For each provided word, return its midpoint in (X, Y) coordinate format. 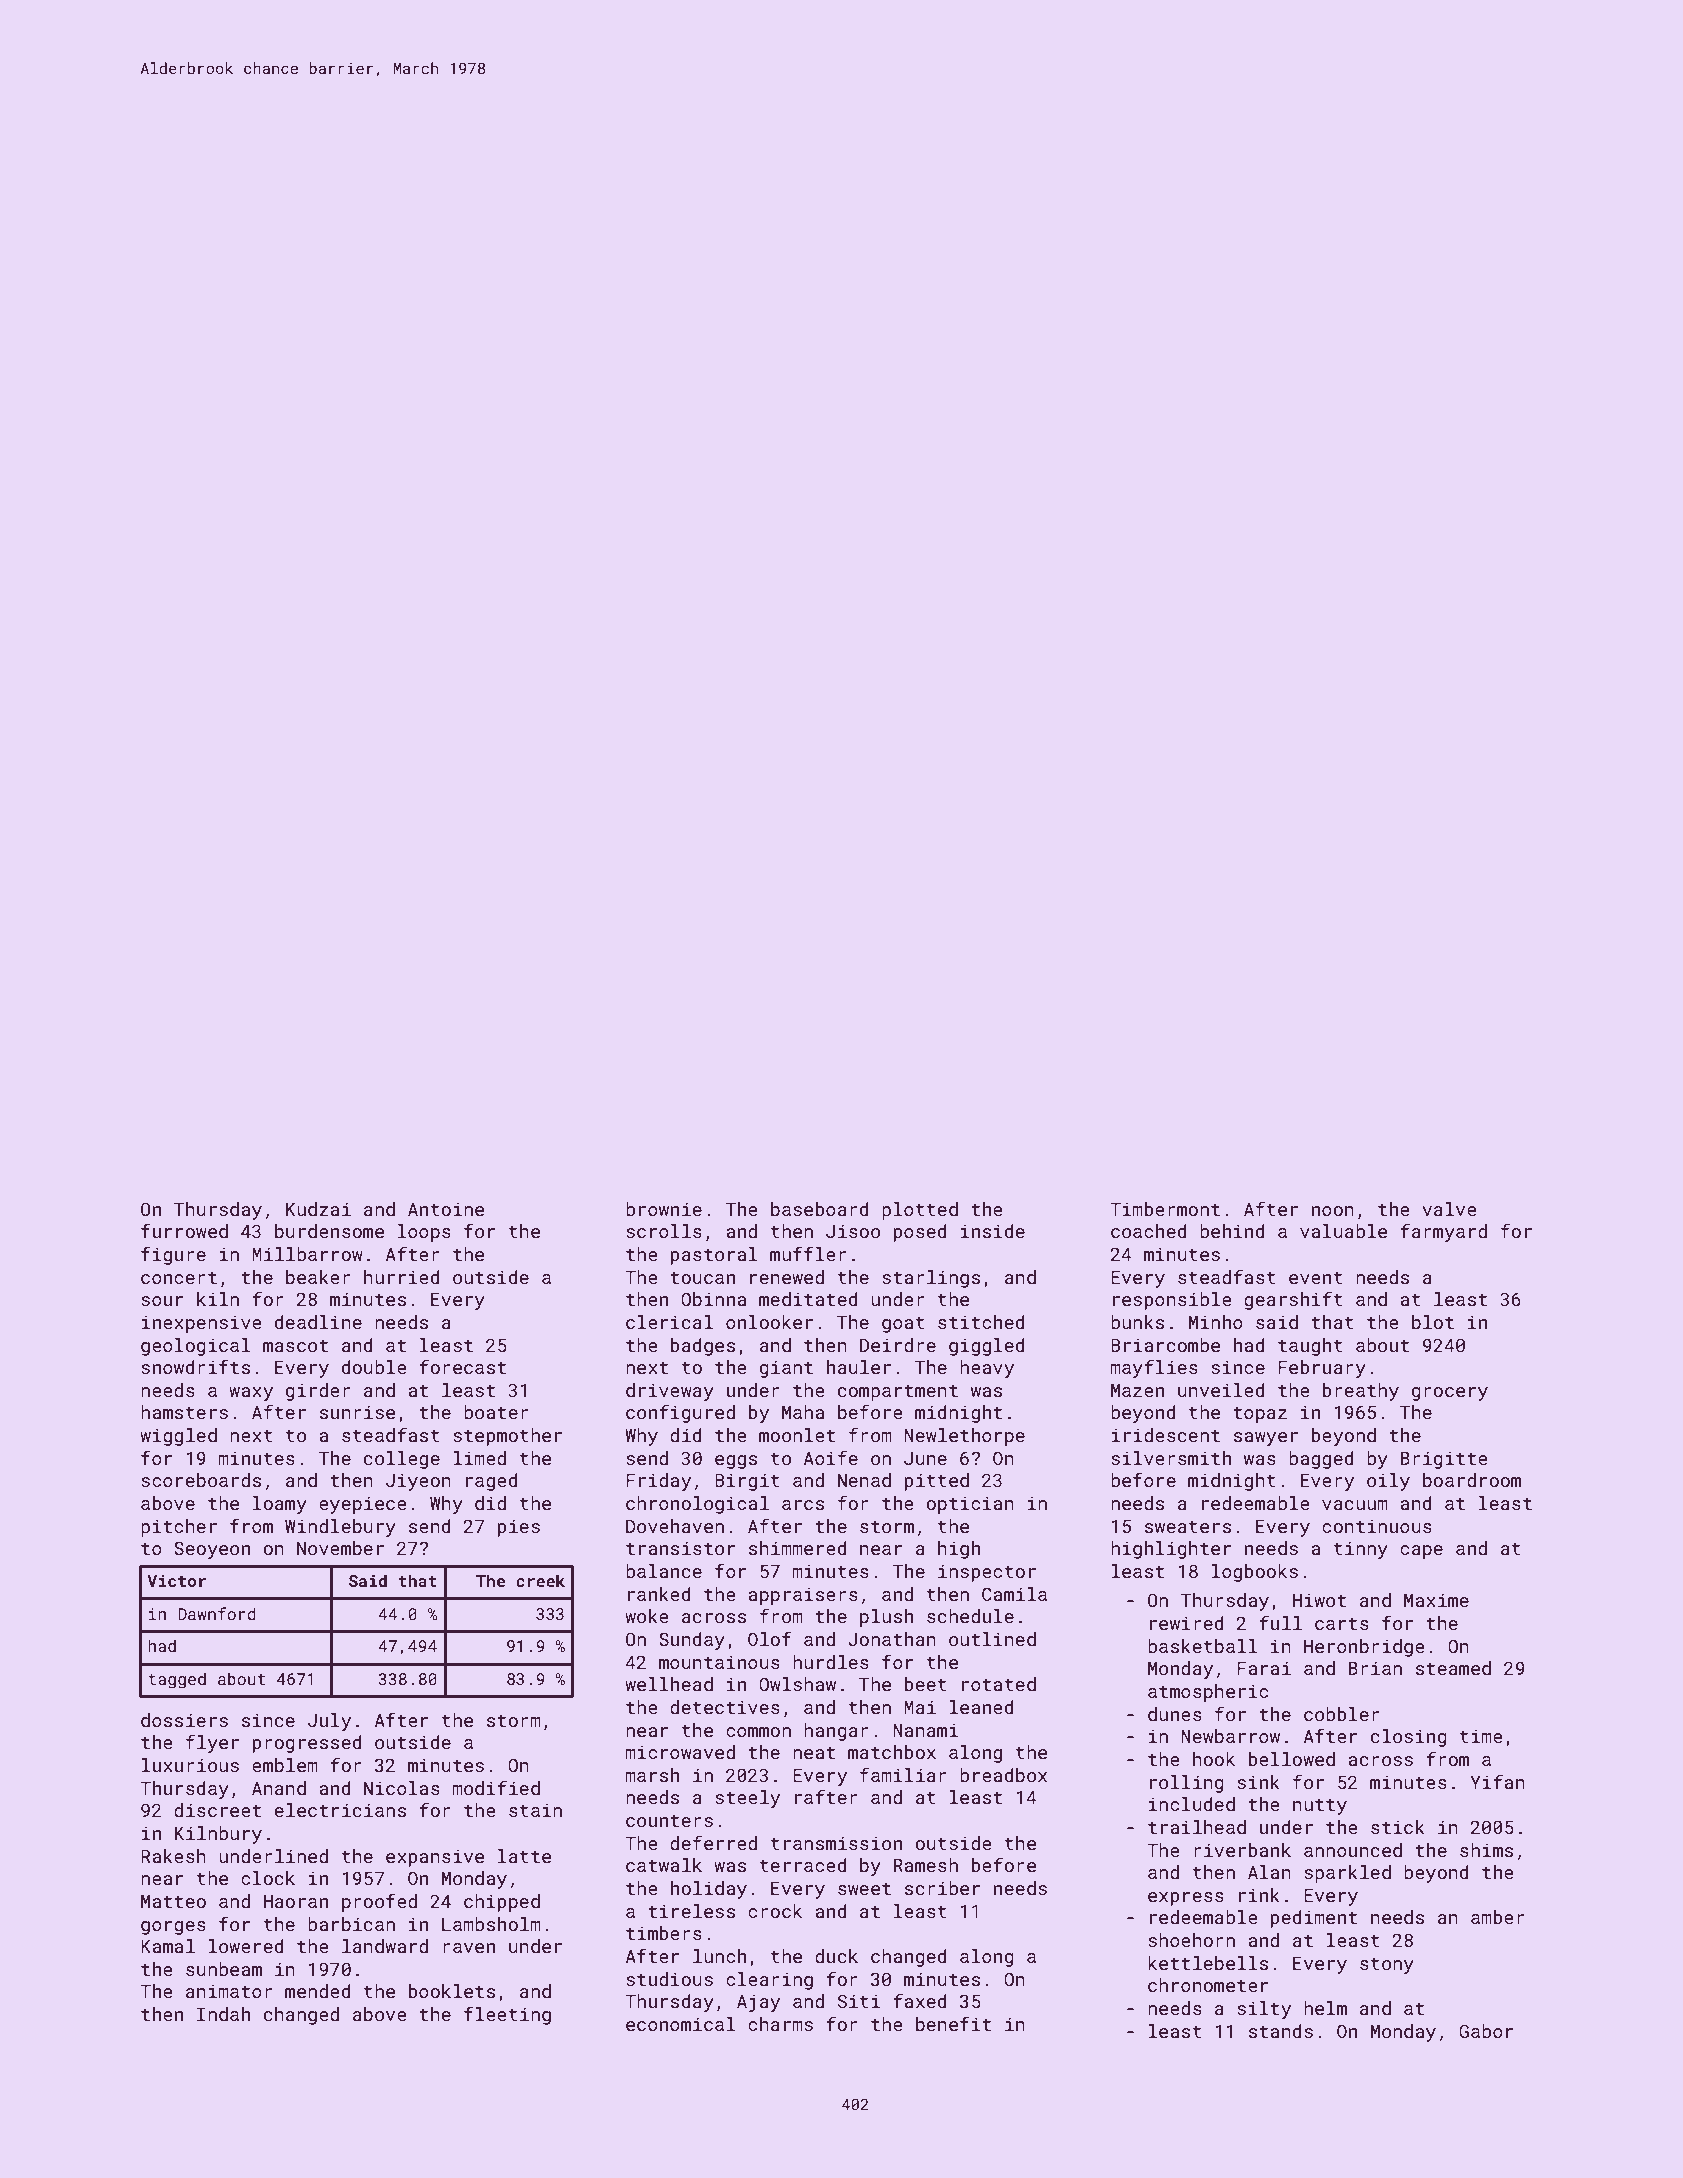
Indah (223, 2014)
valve (1449, 1209)
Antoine (446, 1209)
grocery (1450, 1394)
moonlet (797, 1435)
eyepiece (363, 1505)
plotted (920, 1211)
